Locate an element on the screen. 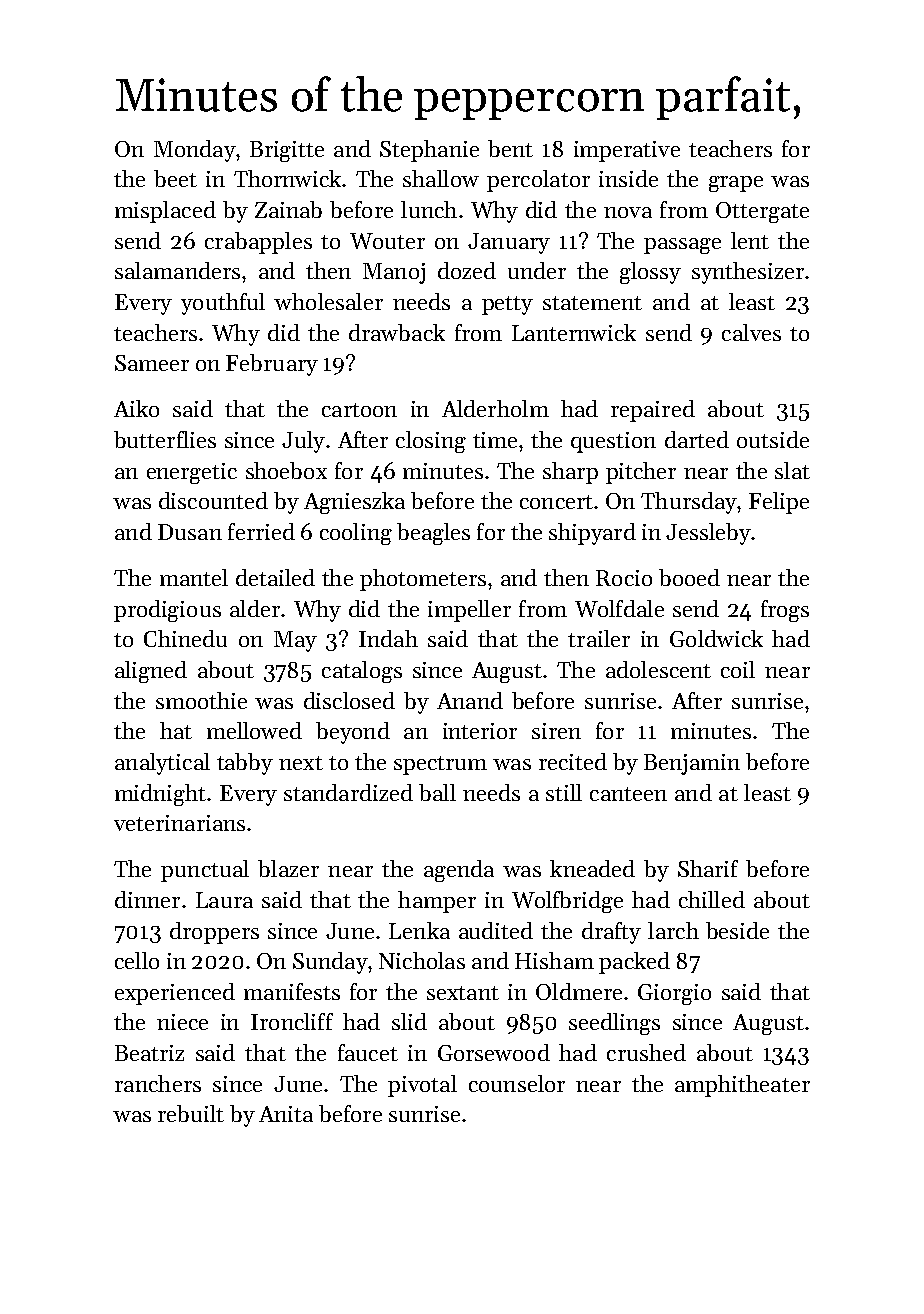  spectrum is located at coordinates (440, 765).
